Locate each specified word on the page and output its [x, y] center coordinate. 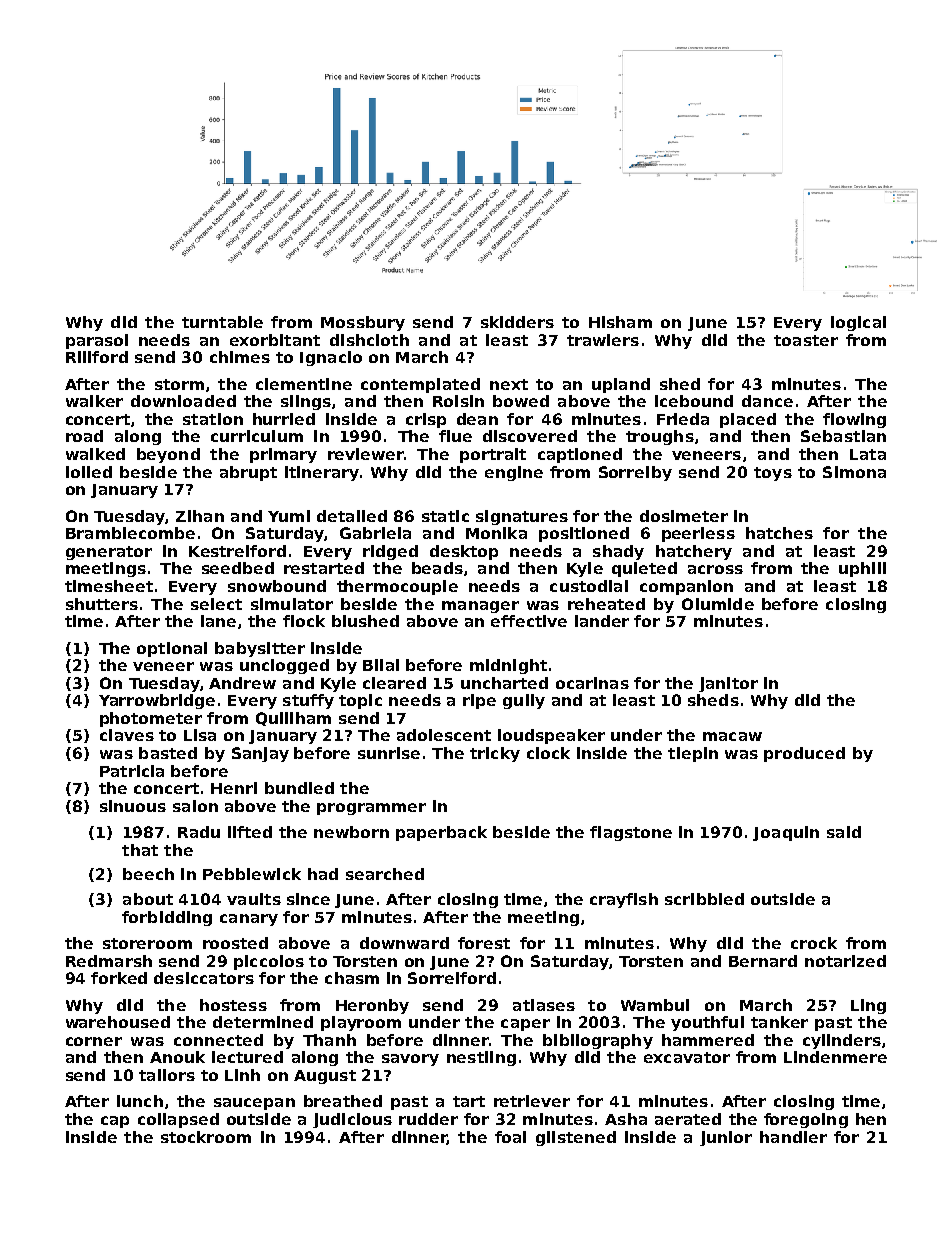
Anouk [177, 1057]
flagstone [631, 833]
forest [484, 943]
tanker [779, 1022]
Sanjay [260, 754]
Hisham [620, 322]
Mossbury [363, 323]
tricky [495, 754]
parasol [97, 341]
